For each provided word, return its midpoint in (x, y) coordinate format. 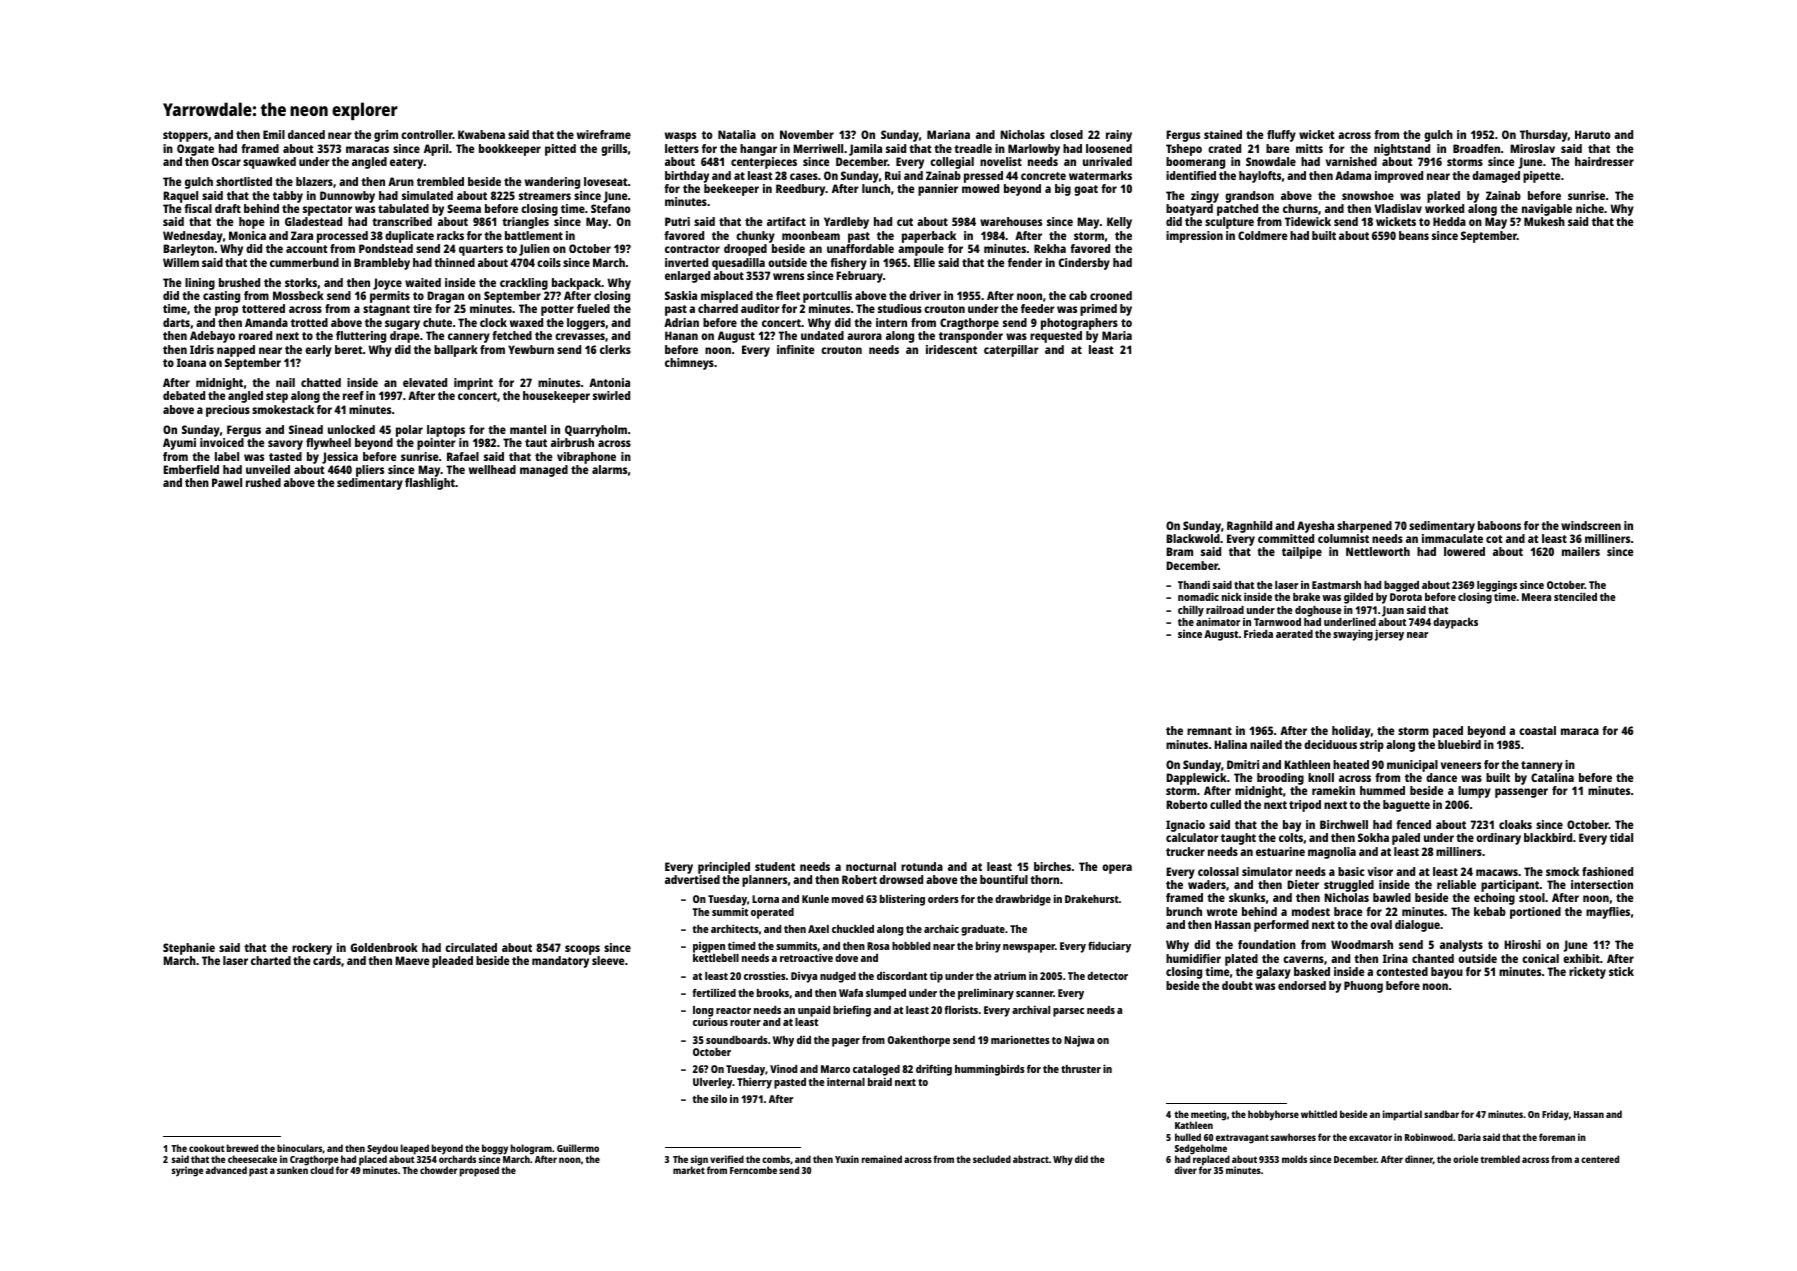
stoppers (185, 136)
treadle (973, 148)
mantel (528, 429)
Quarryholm (596, 431)
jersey (1389, 635)
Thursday (1544, 136)
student (775, 866)
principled (724, 868)
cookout (207, 1148)
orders (943, 899)
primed (1098, 310)
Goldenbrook (384, 947)
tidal (1621, 837)
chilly (1191, 611)
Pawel (227, 482)
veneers (1461, 765)
